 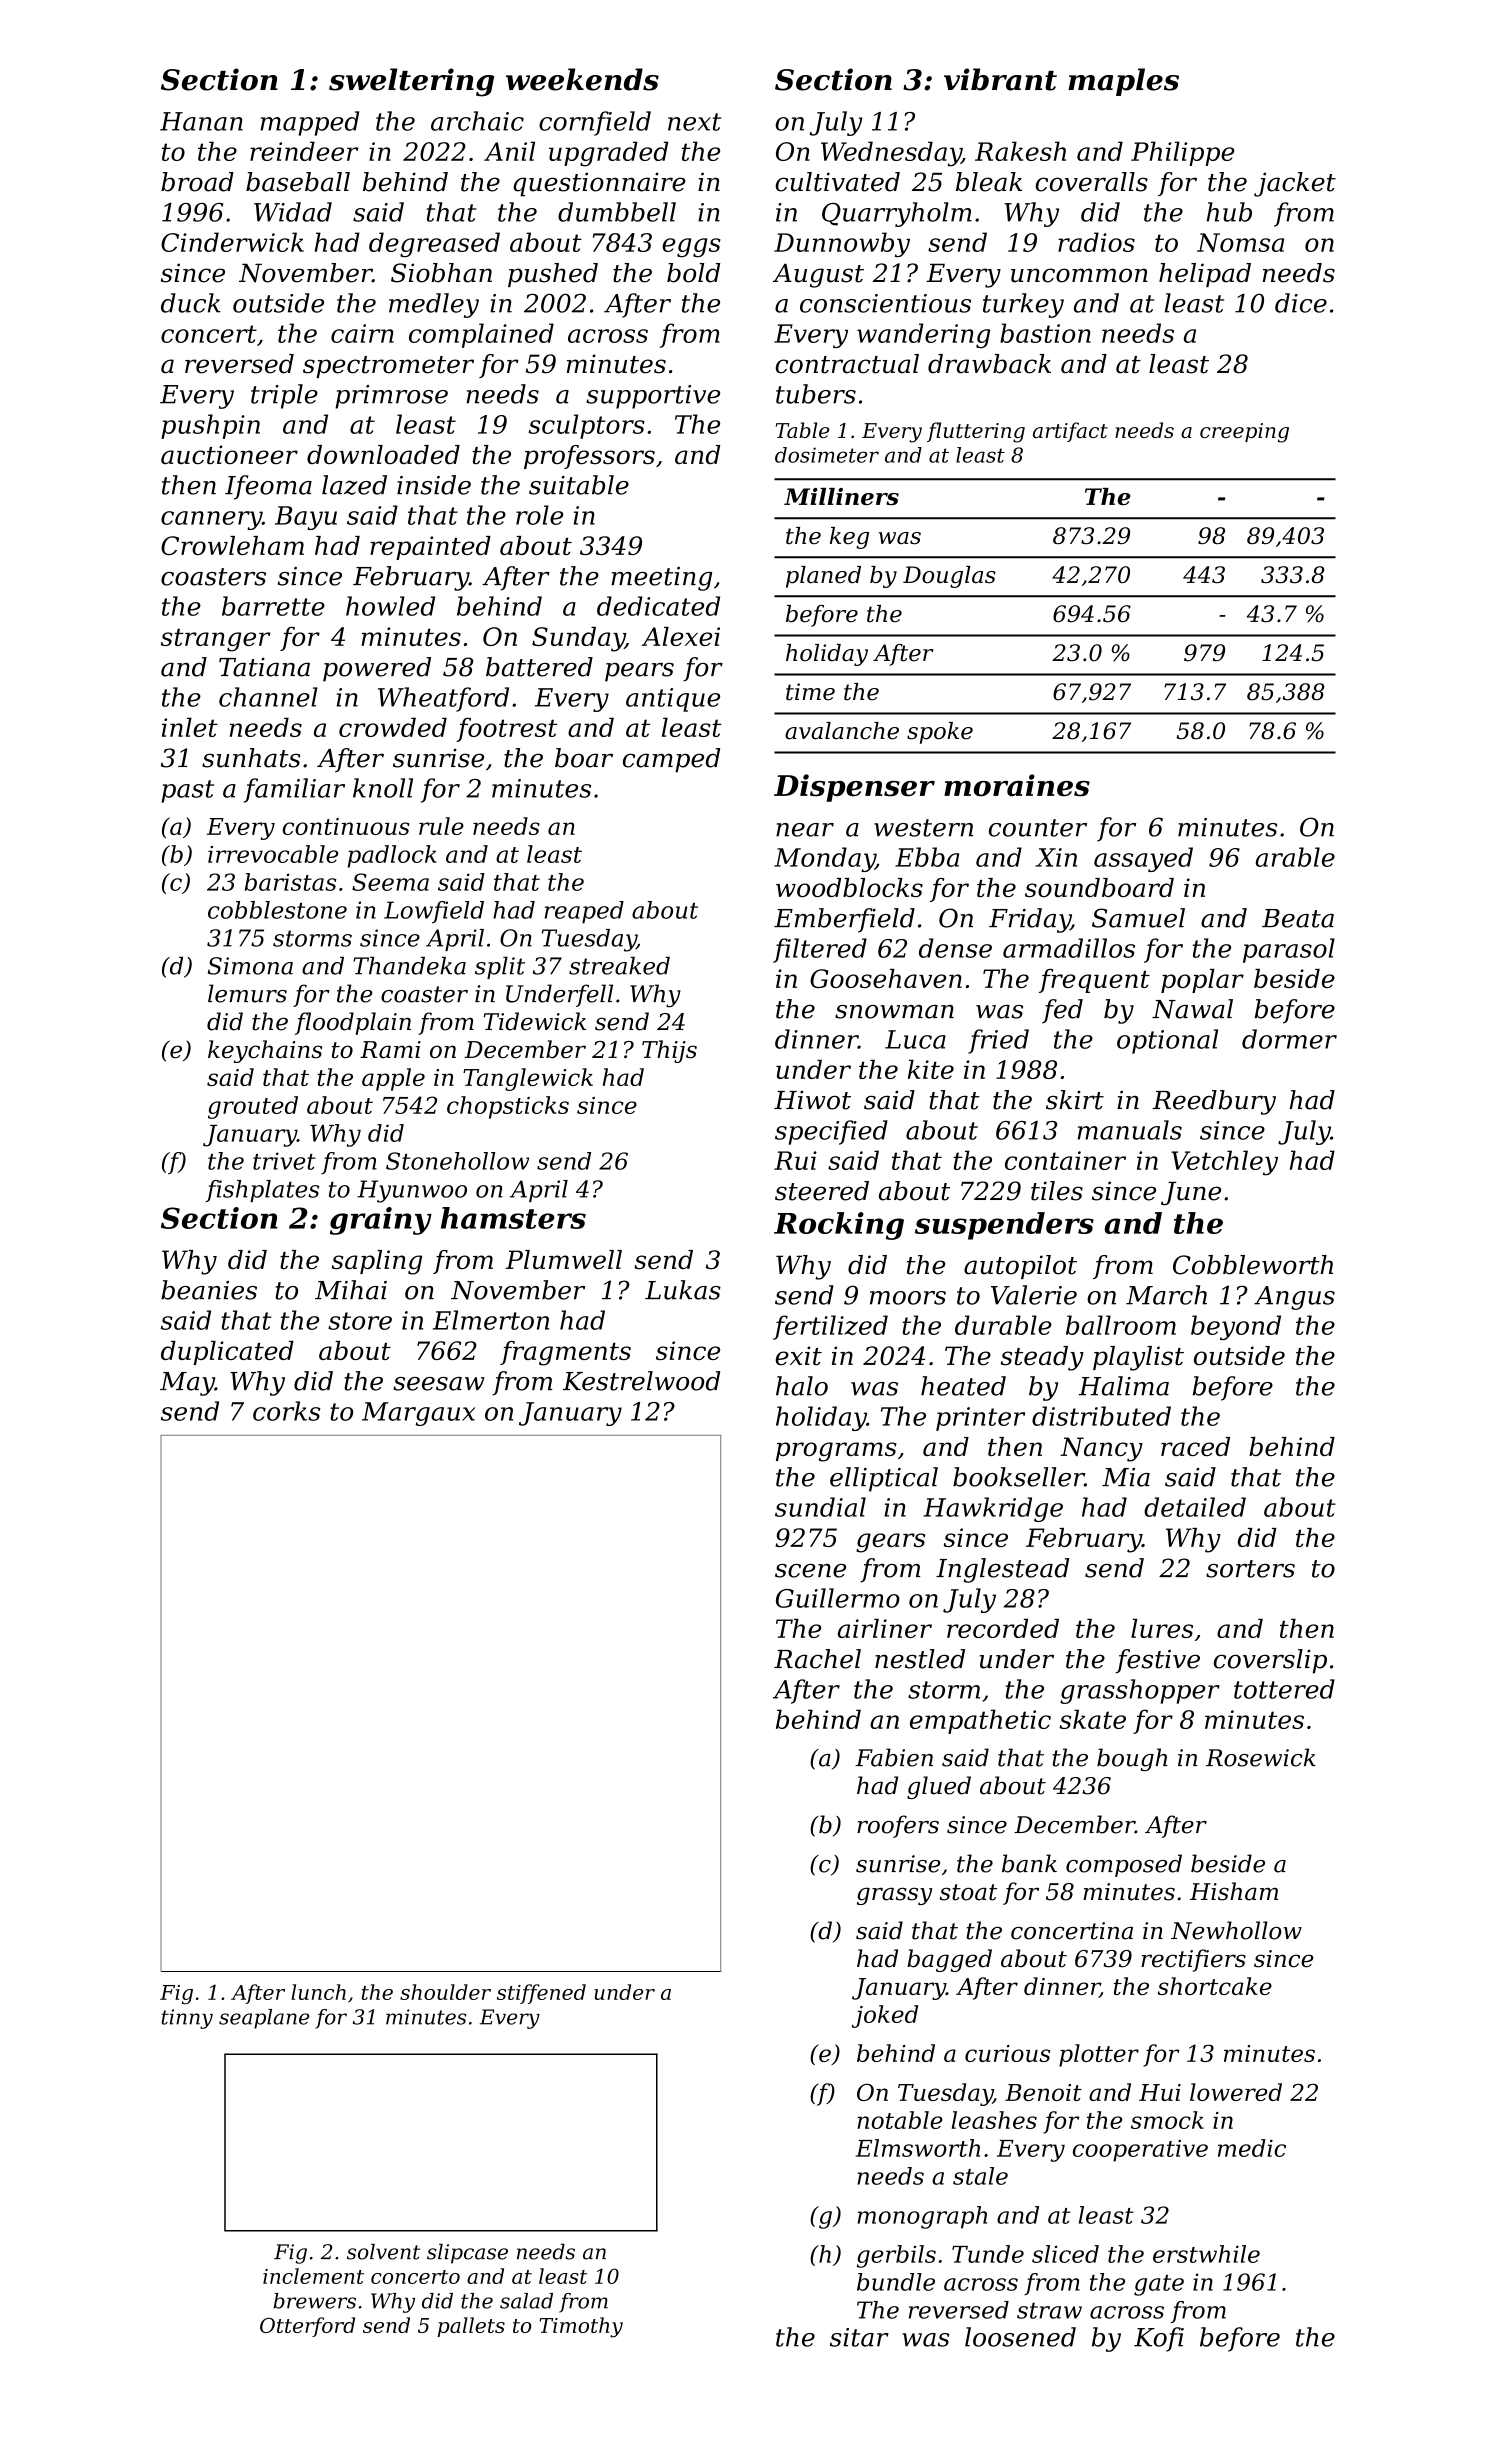 I want to click on joked, so click(x=885, y=2016).
